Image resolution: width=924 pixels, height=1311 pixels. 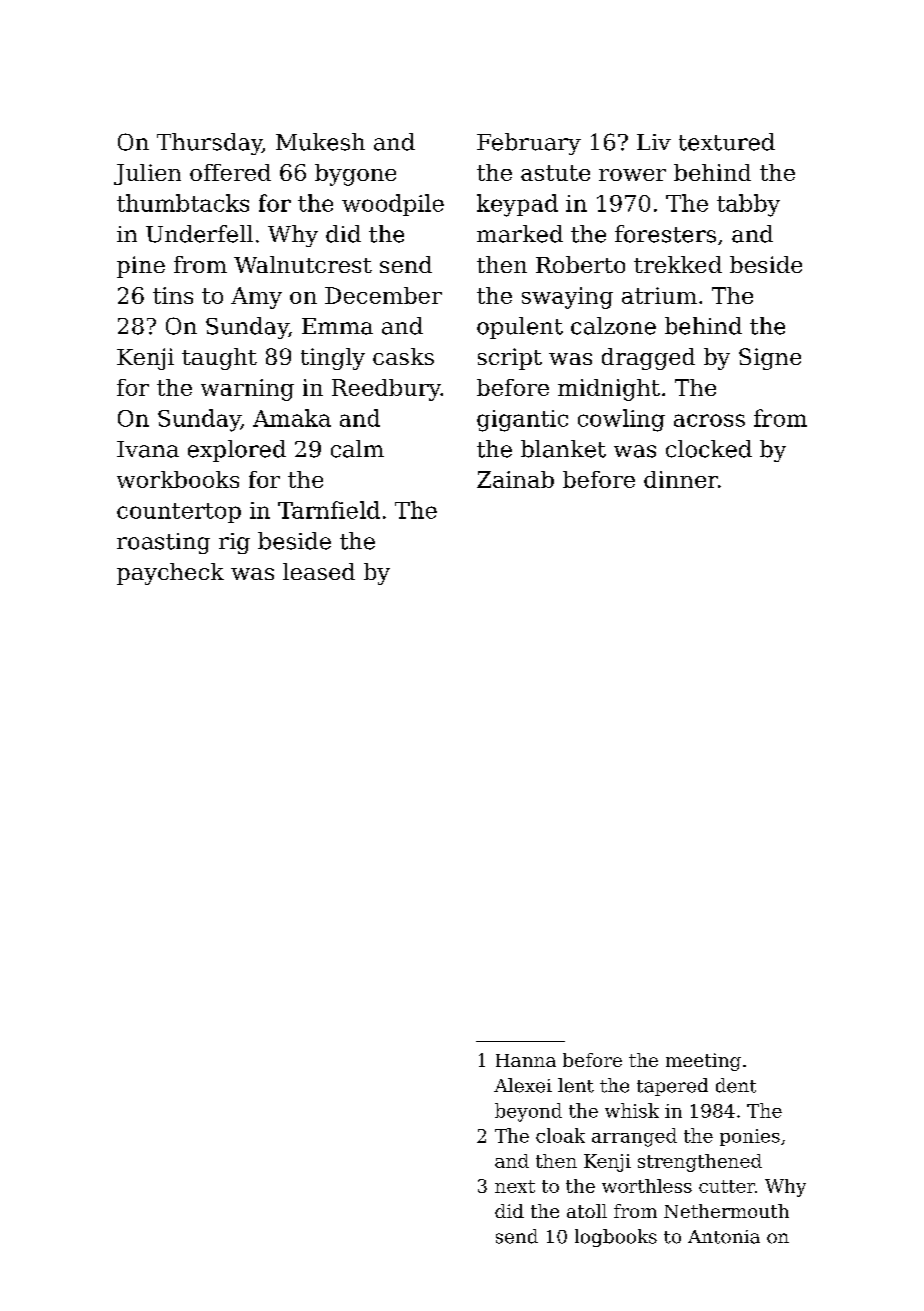 I want to click on Thursday, so click(x=209, y=144).
